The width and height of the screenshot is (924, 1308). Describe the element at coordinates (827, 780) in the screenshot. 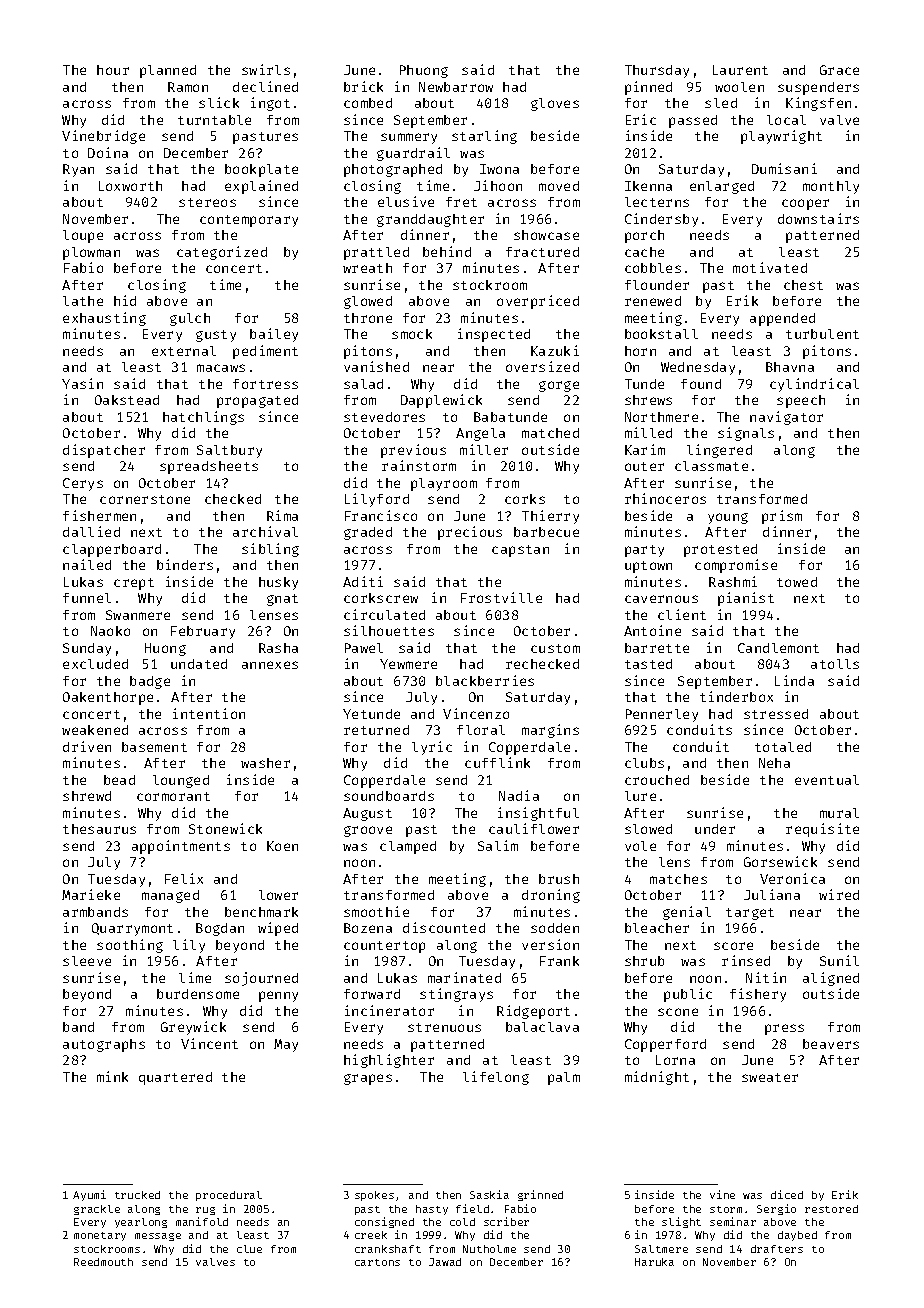

I see `eventual` at that location.
